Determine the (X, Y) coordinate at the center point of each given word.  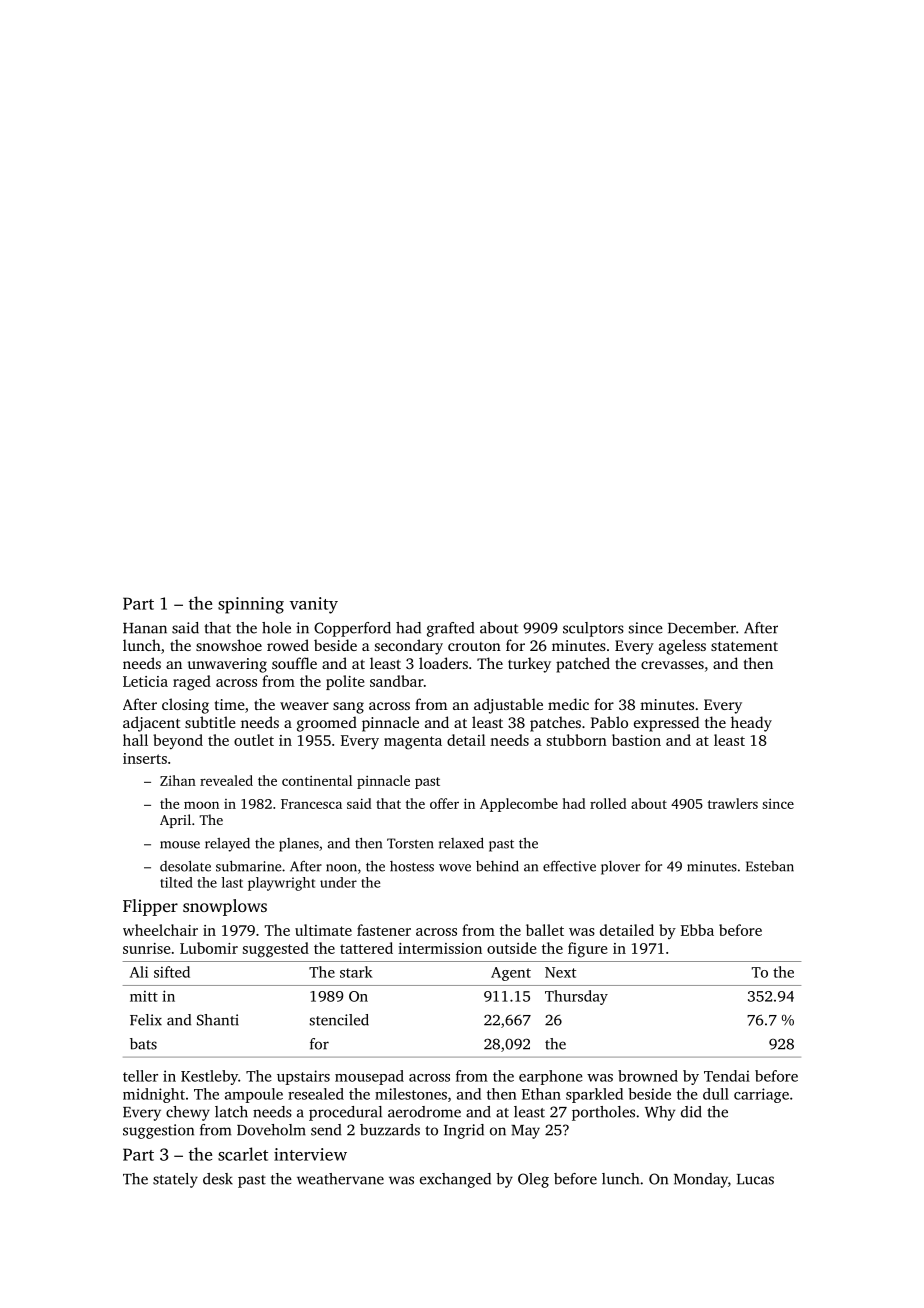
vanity (314, 605)
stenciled (339, 1020)
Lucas (755, 1179)
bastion (636, 740)
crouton (474, 646)
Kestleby (209, 1077)
